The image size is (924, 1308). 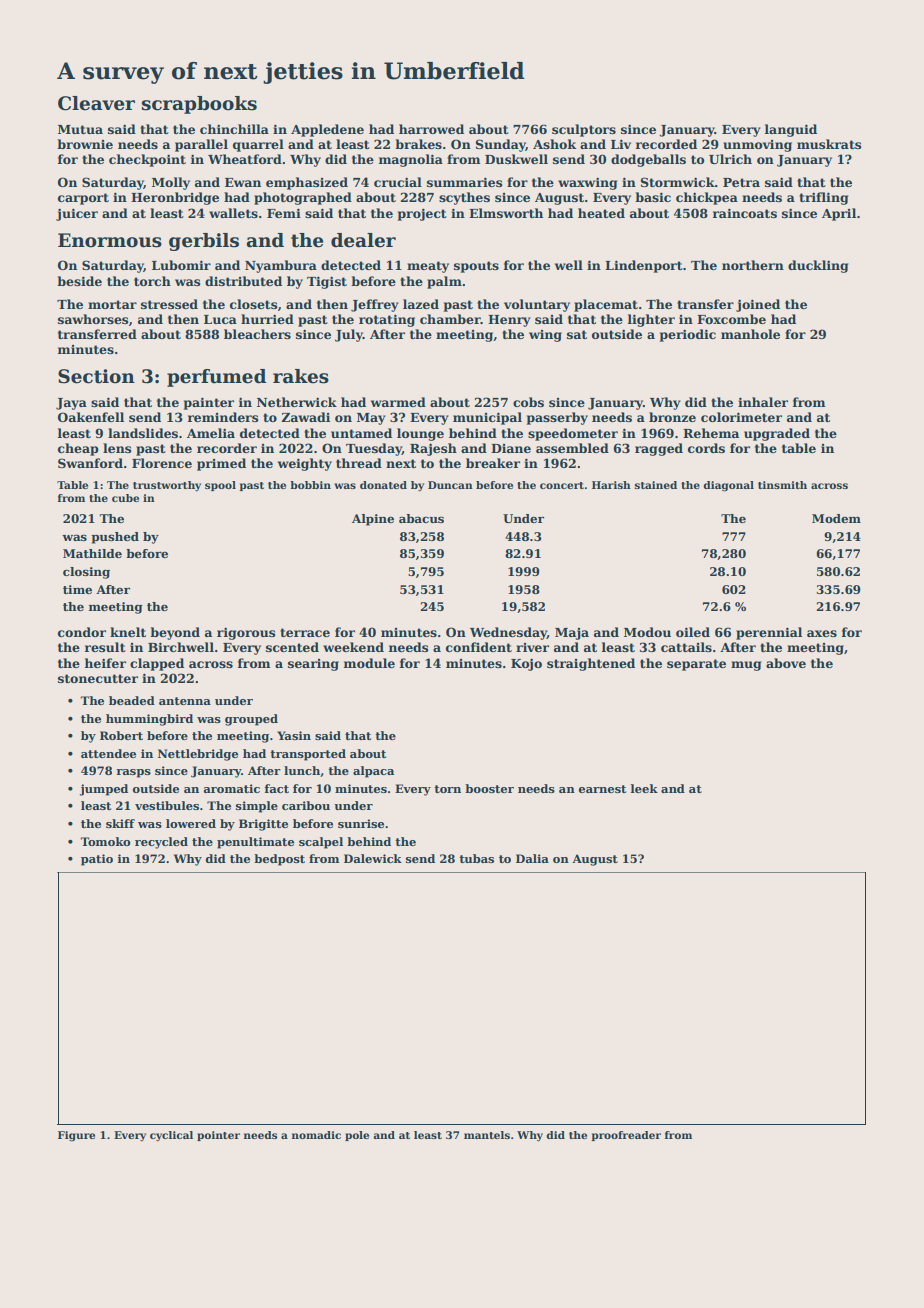 I want to click on leek, so click(x=644, y=788).
